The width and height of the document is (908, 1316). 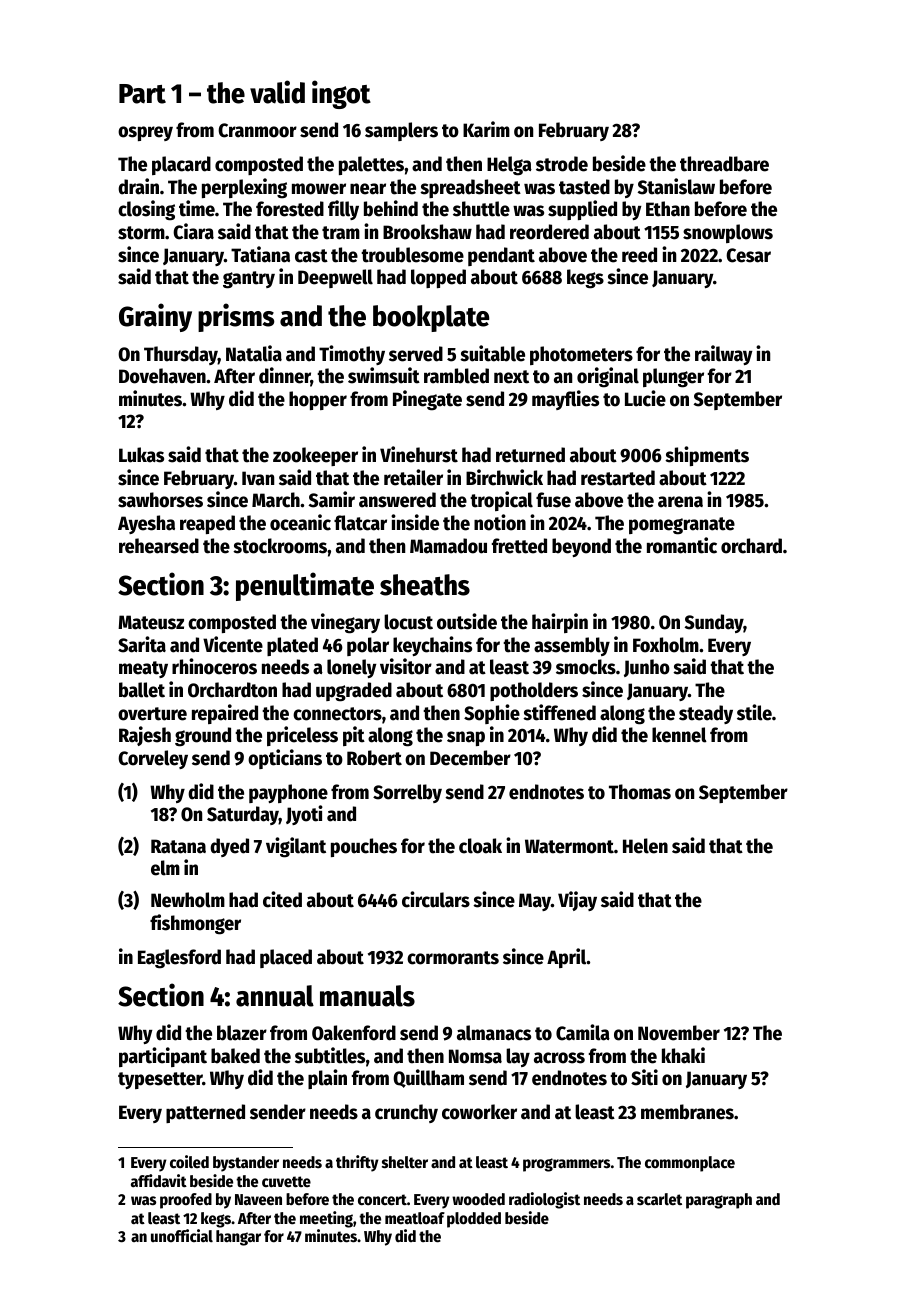 What do you see at coordinates (474, 1220) in the document?
I see `plodded` at bounding box center [474, 1220].
